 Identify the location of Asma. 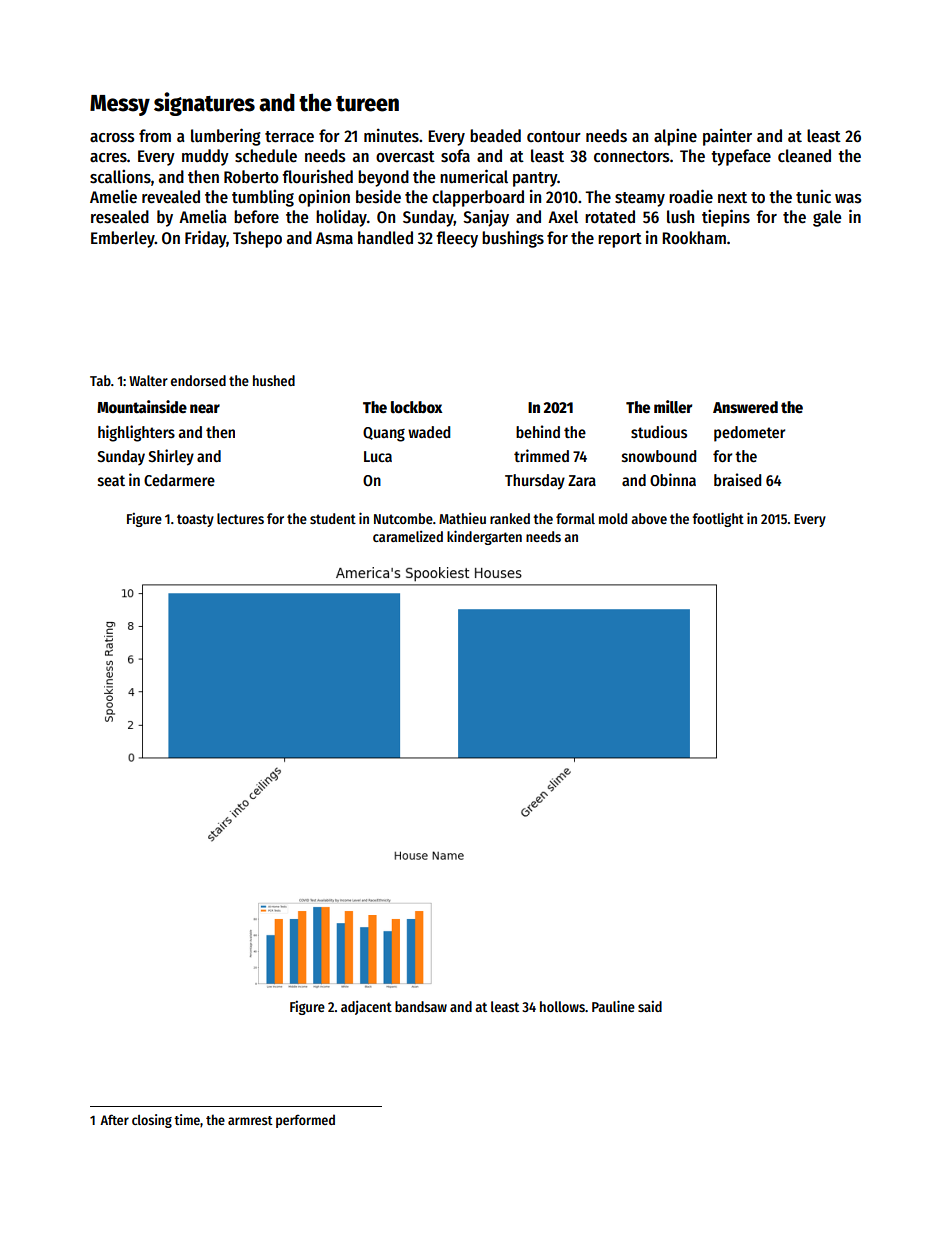
(334, 238).
